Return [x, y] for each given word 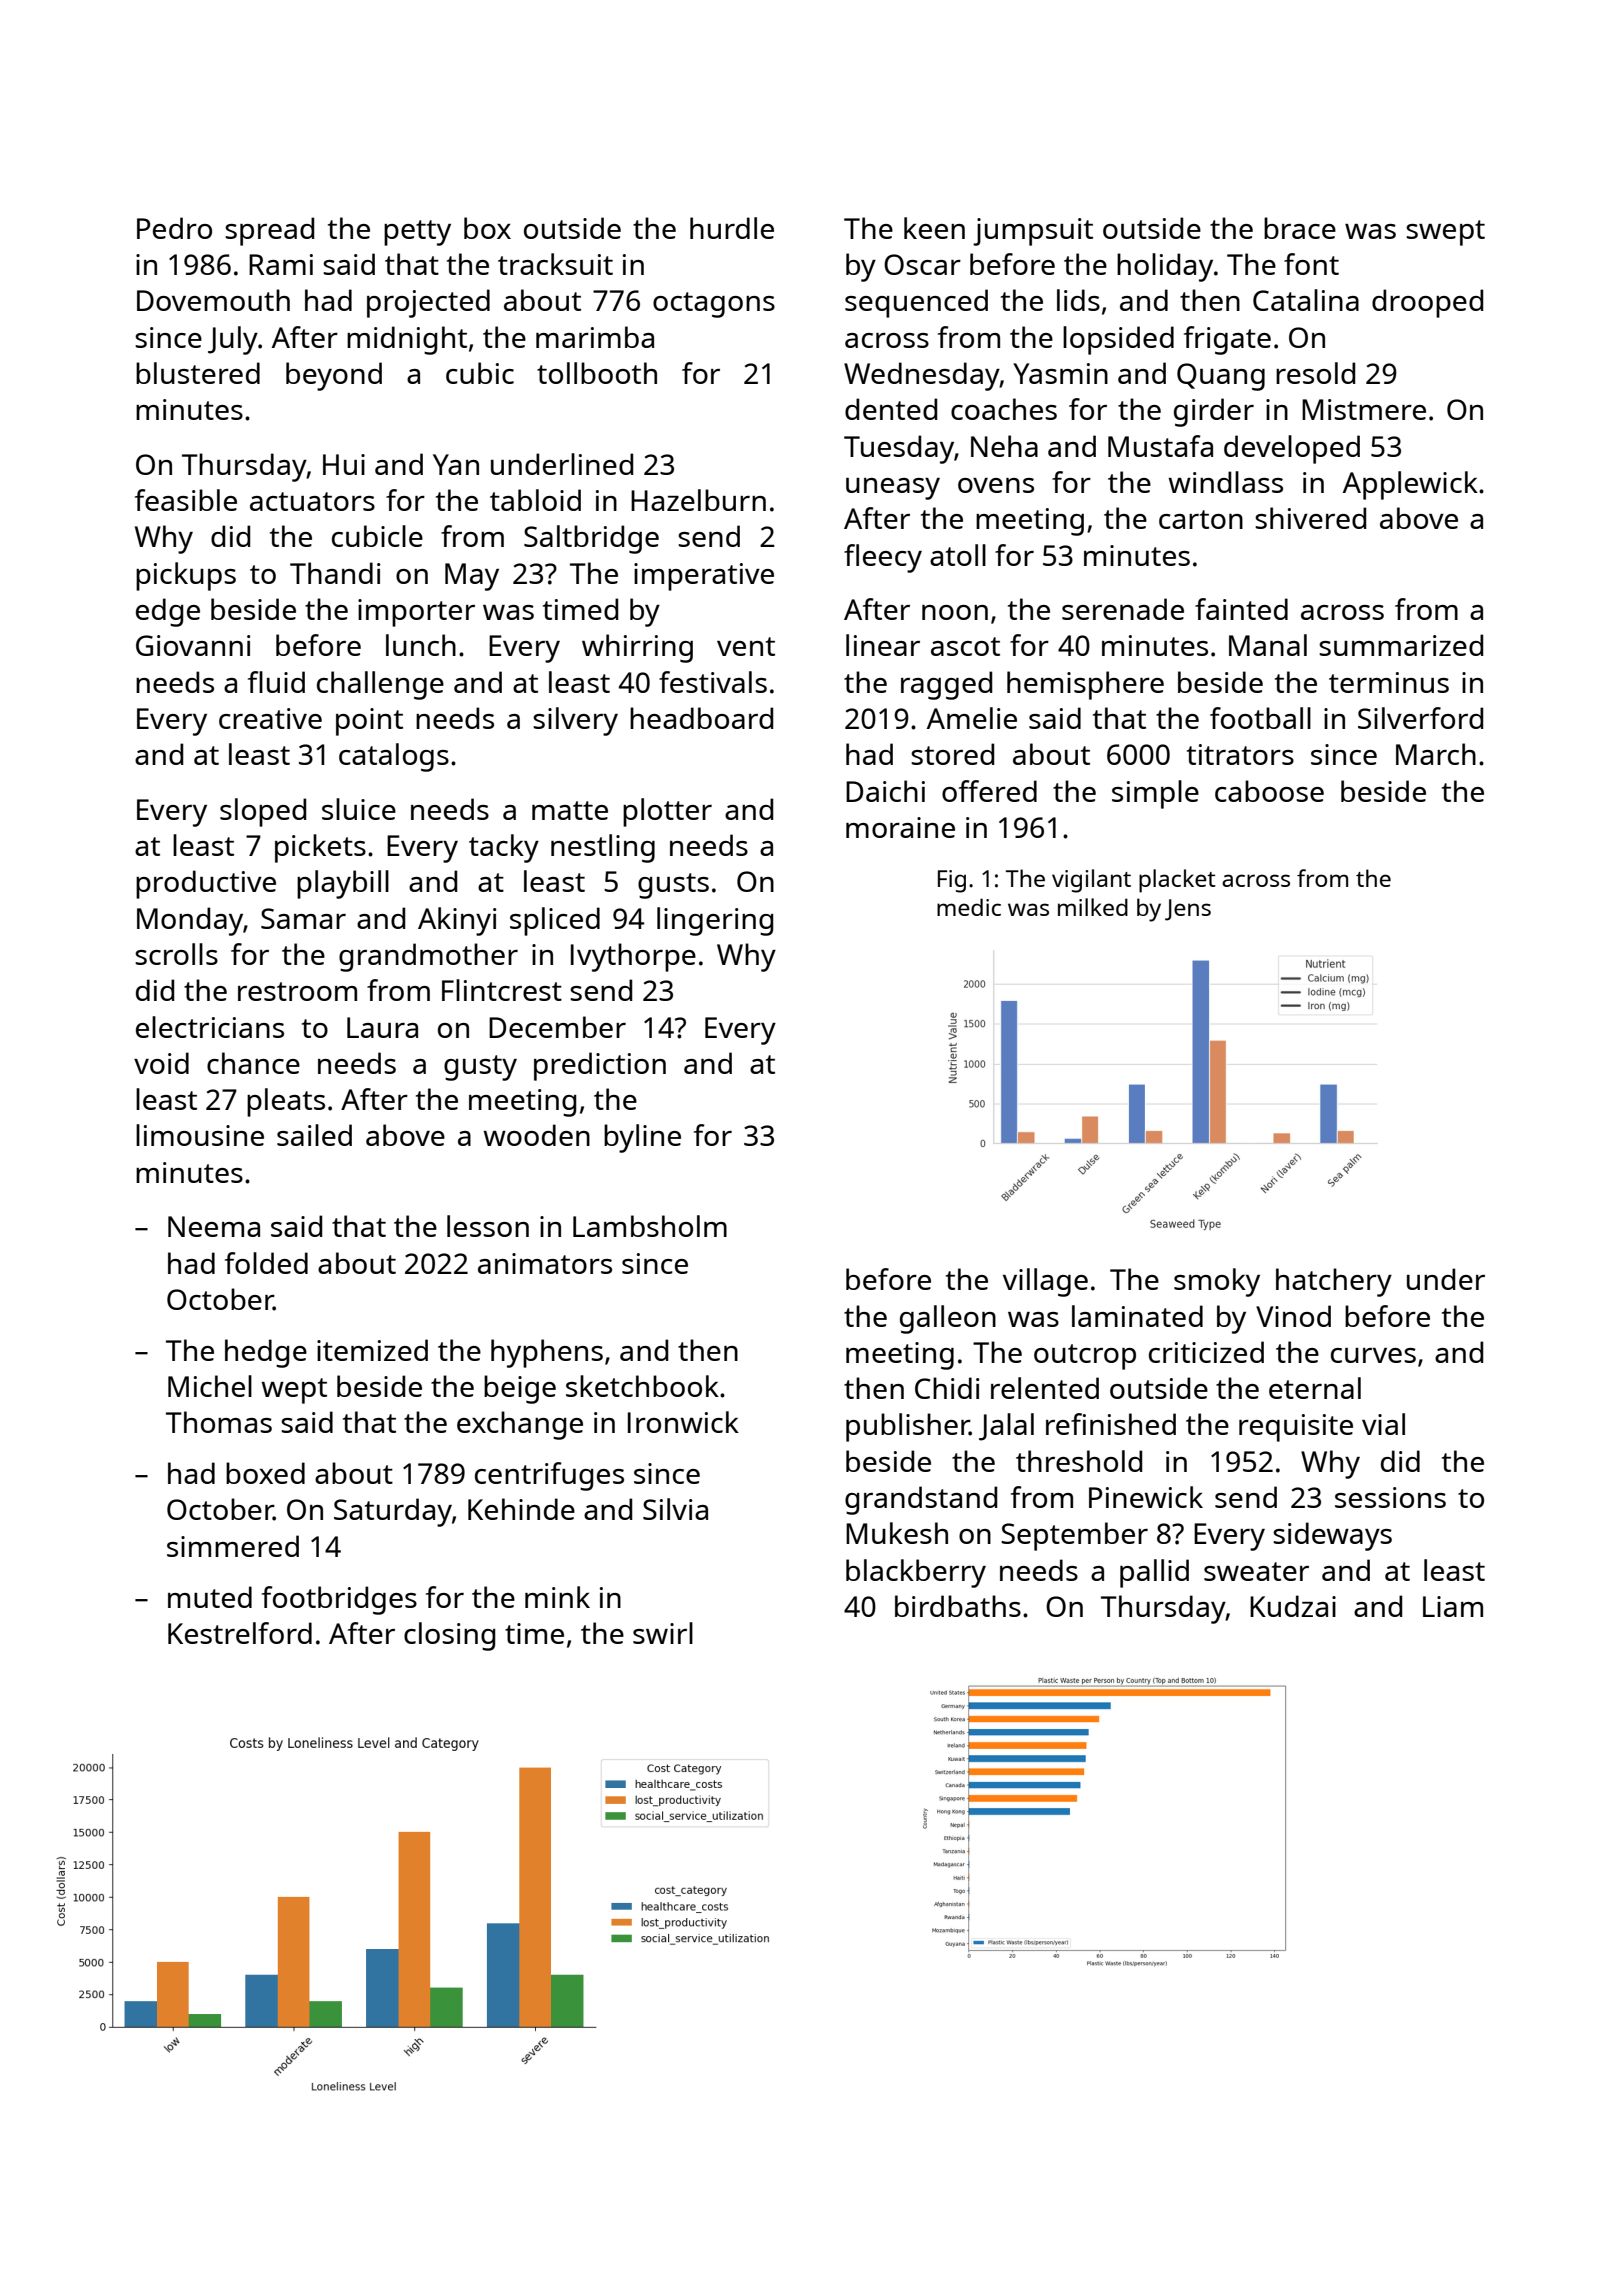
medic [969, 907]
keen [934, 228]
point [369, 722]
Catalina [1306, 300]
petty [417, 233]
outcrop [1085, 1357]
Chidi [947, 1388]
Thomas [219, 1422]
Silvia [675, 1509]
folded [266, 1263]
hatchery [1334, 1282]
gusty [480, 1068]
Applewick [1410, 485]
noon [955, 612]
